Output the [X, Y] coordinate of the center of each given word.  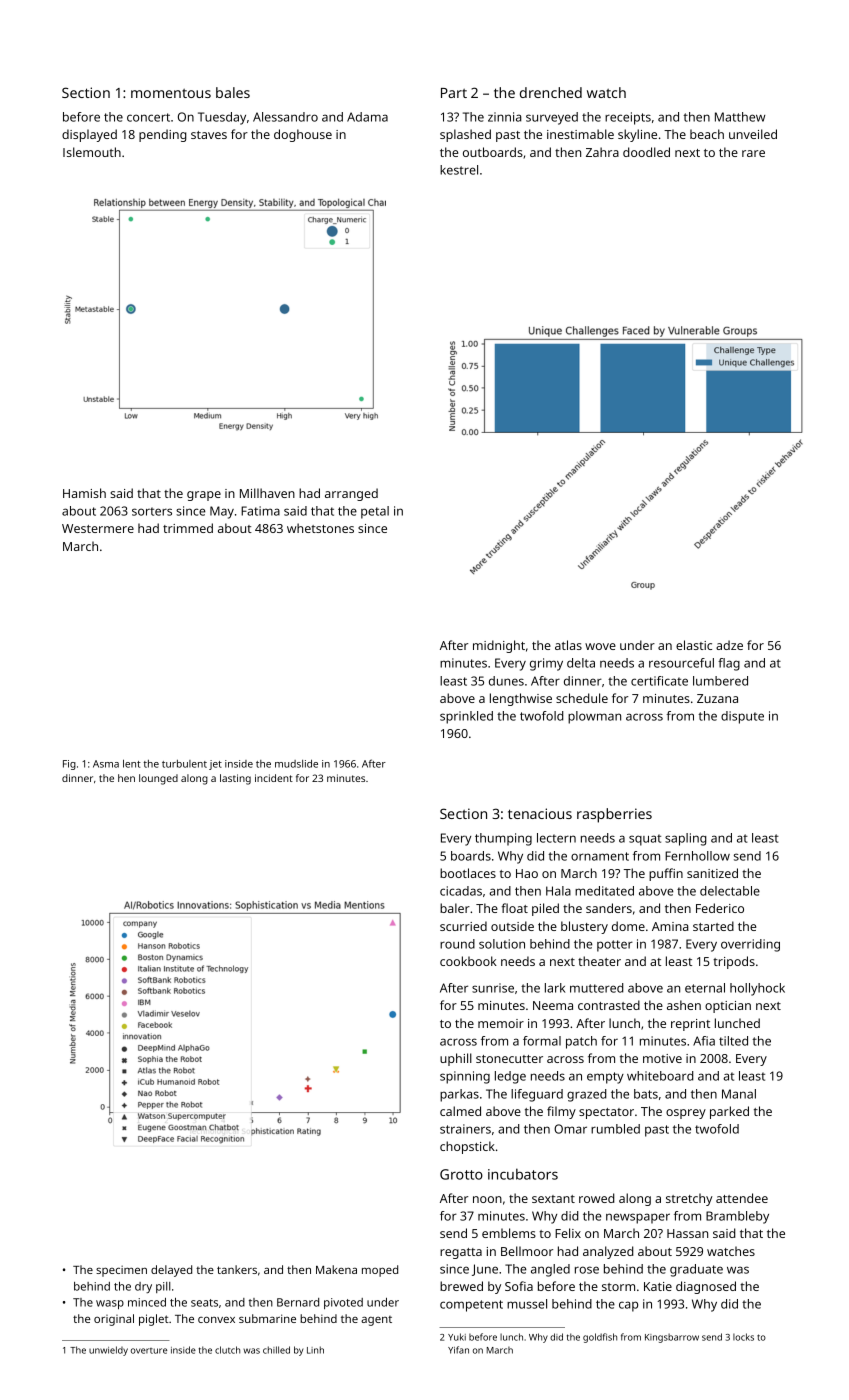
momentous [171, 93]
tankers [237, 1269]
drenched [551, 92]
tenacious [540, 813]
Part [454, 93]
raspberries [614, 815]
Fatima [260, 511]
